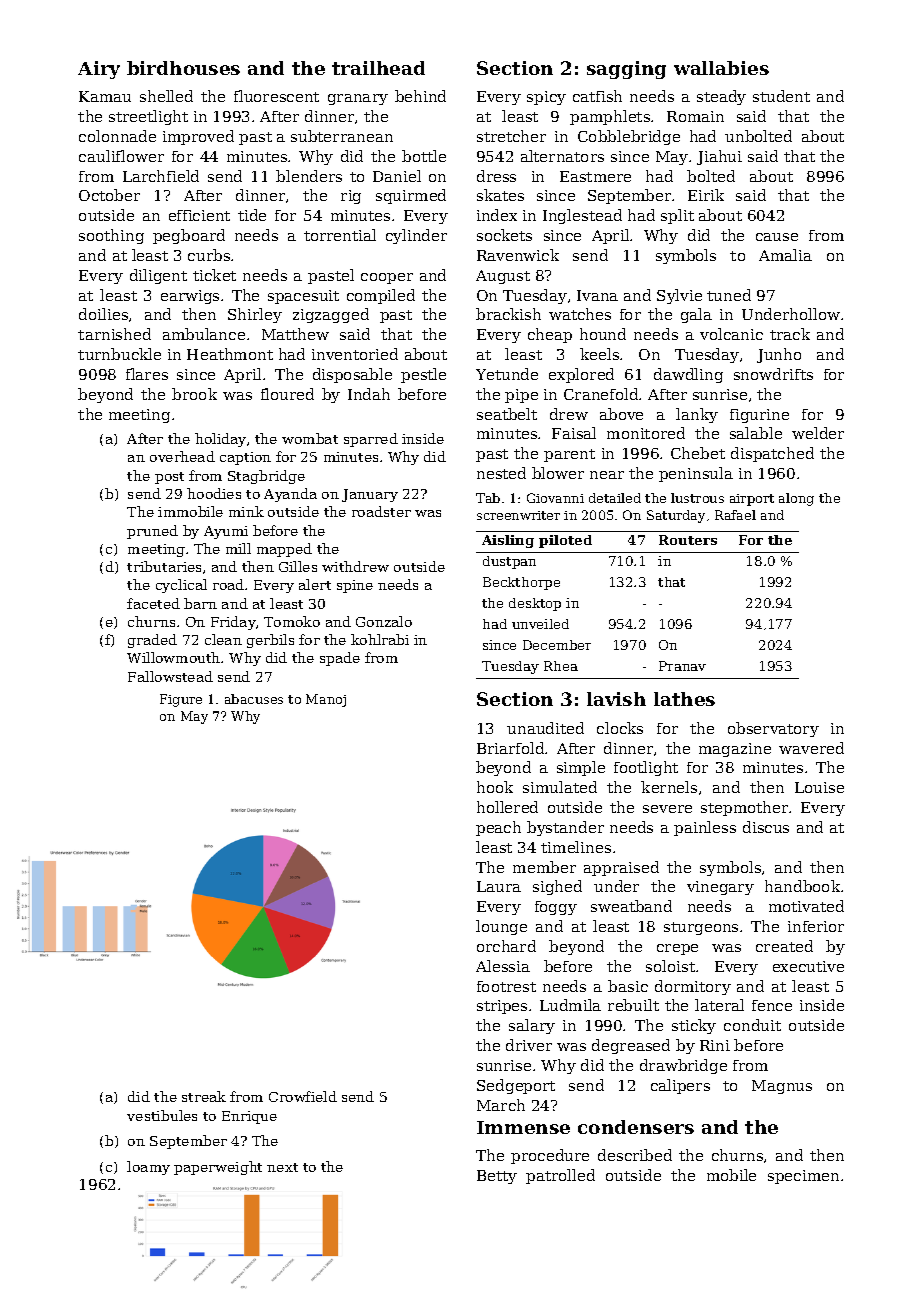 The image size is (924, 1308). What do you see at coordinates (497, 1177) in the image?
I see `Betty` at bounding box center [497, 1177].
